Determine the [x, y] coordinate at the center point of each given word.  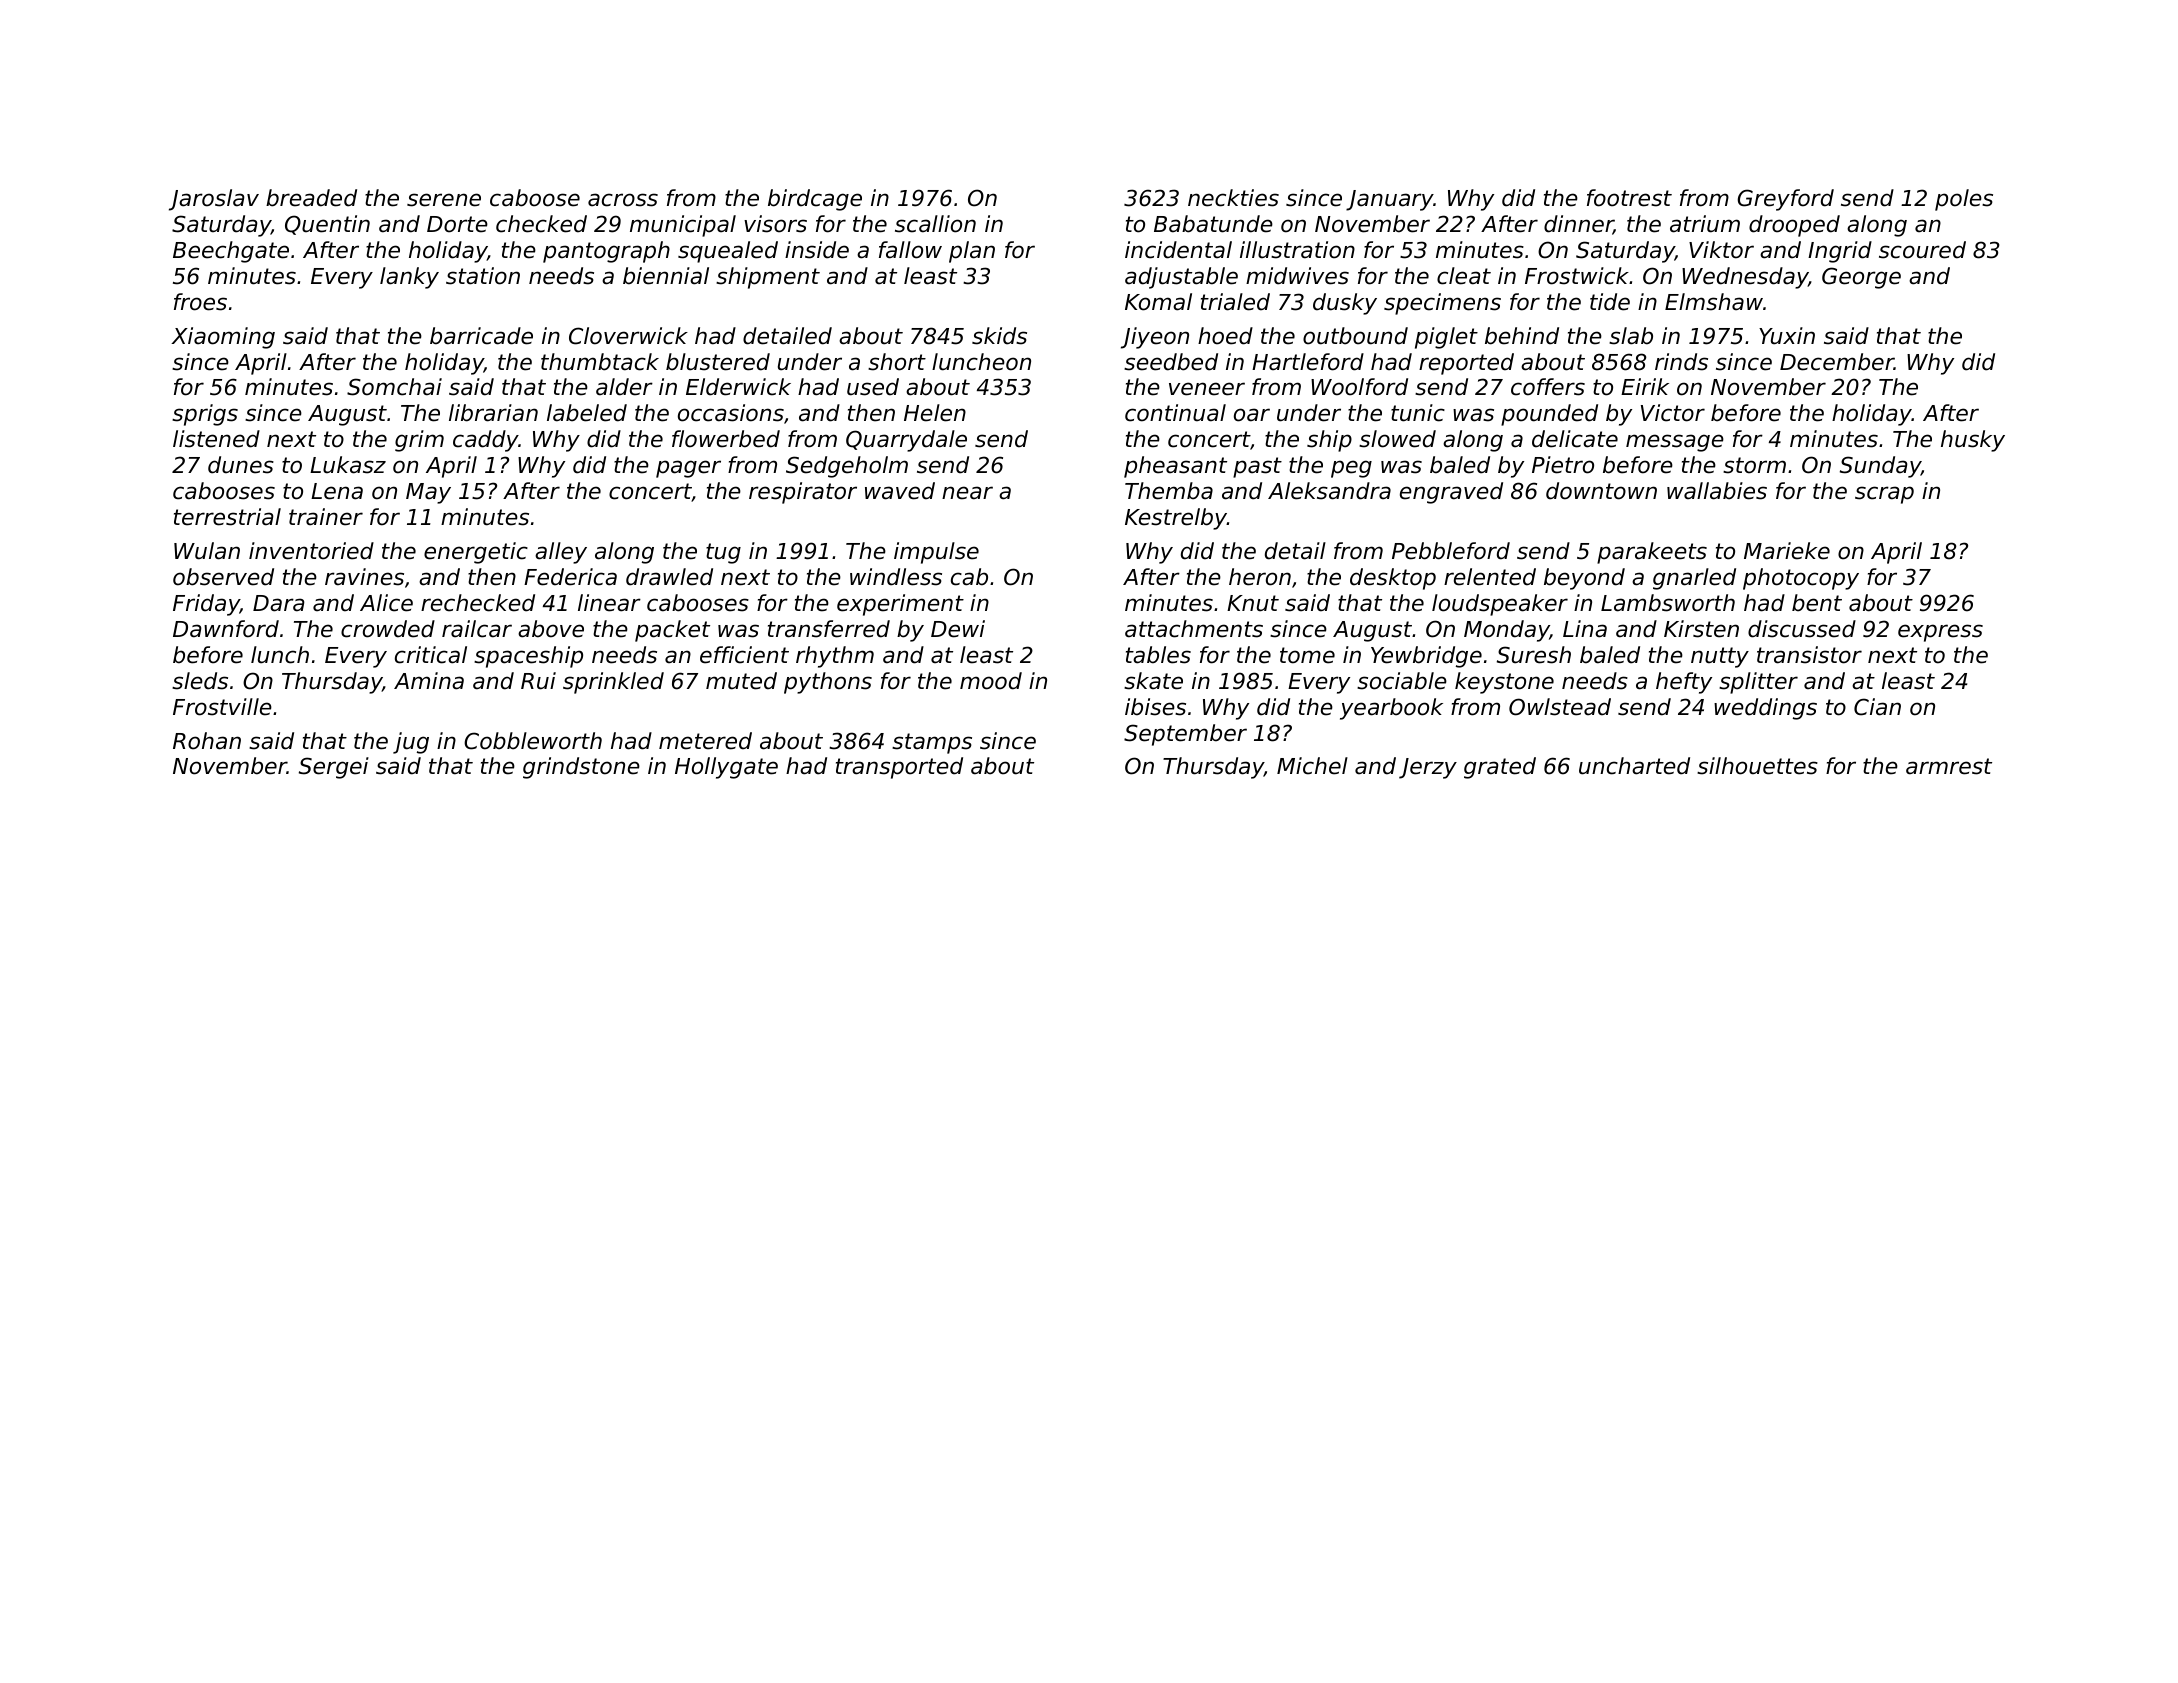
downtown [1601, 491]
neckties [1233, 198]
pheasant [1175, 467]
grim [419, 441]
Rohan [207, 741]
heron [1260, 577]
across [623, 200]
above [551, 629]
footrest [1629, 198]
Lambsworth [1668, 603]
